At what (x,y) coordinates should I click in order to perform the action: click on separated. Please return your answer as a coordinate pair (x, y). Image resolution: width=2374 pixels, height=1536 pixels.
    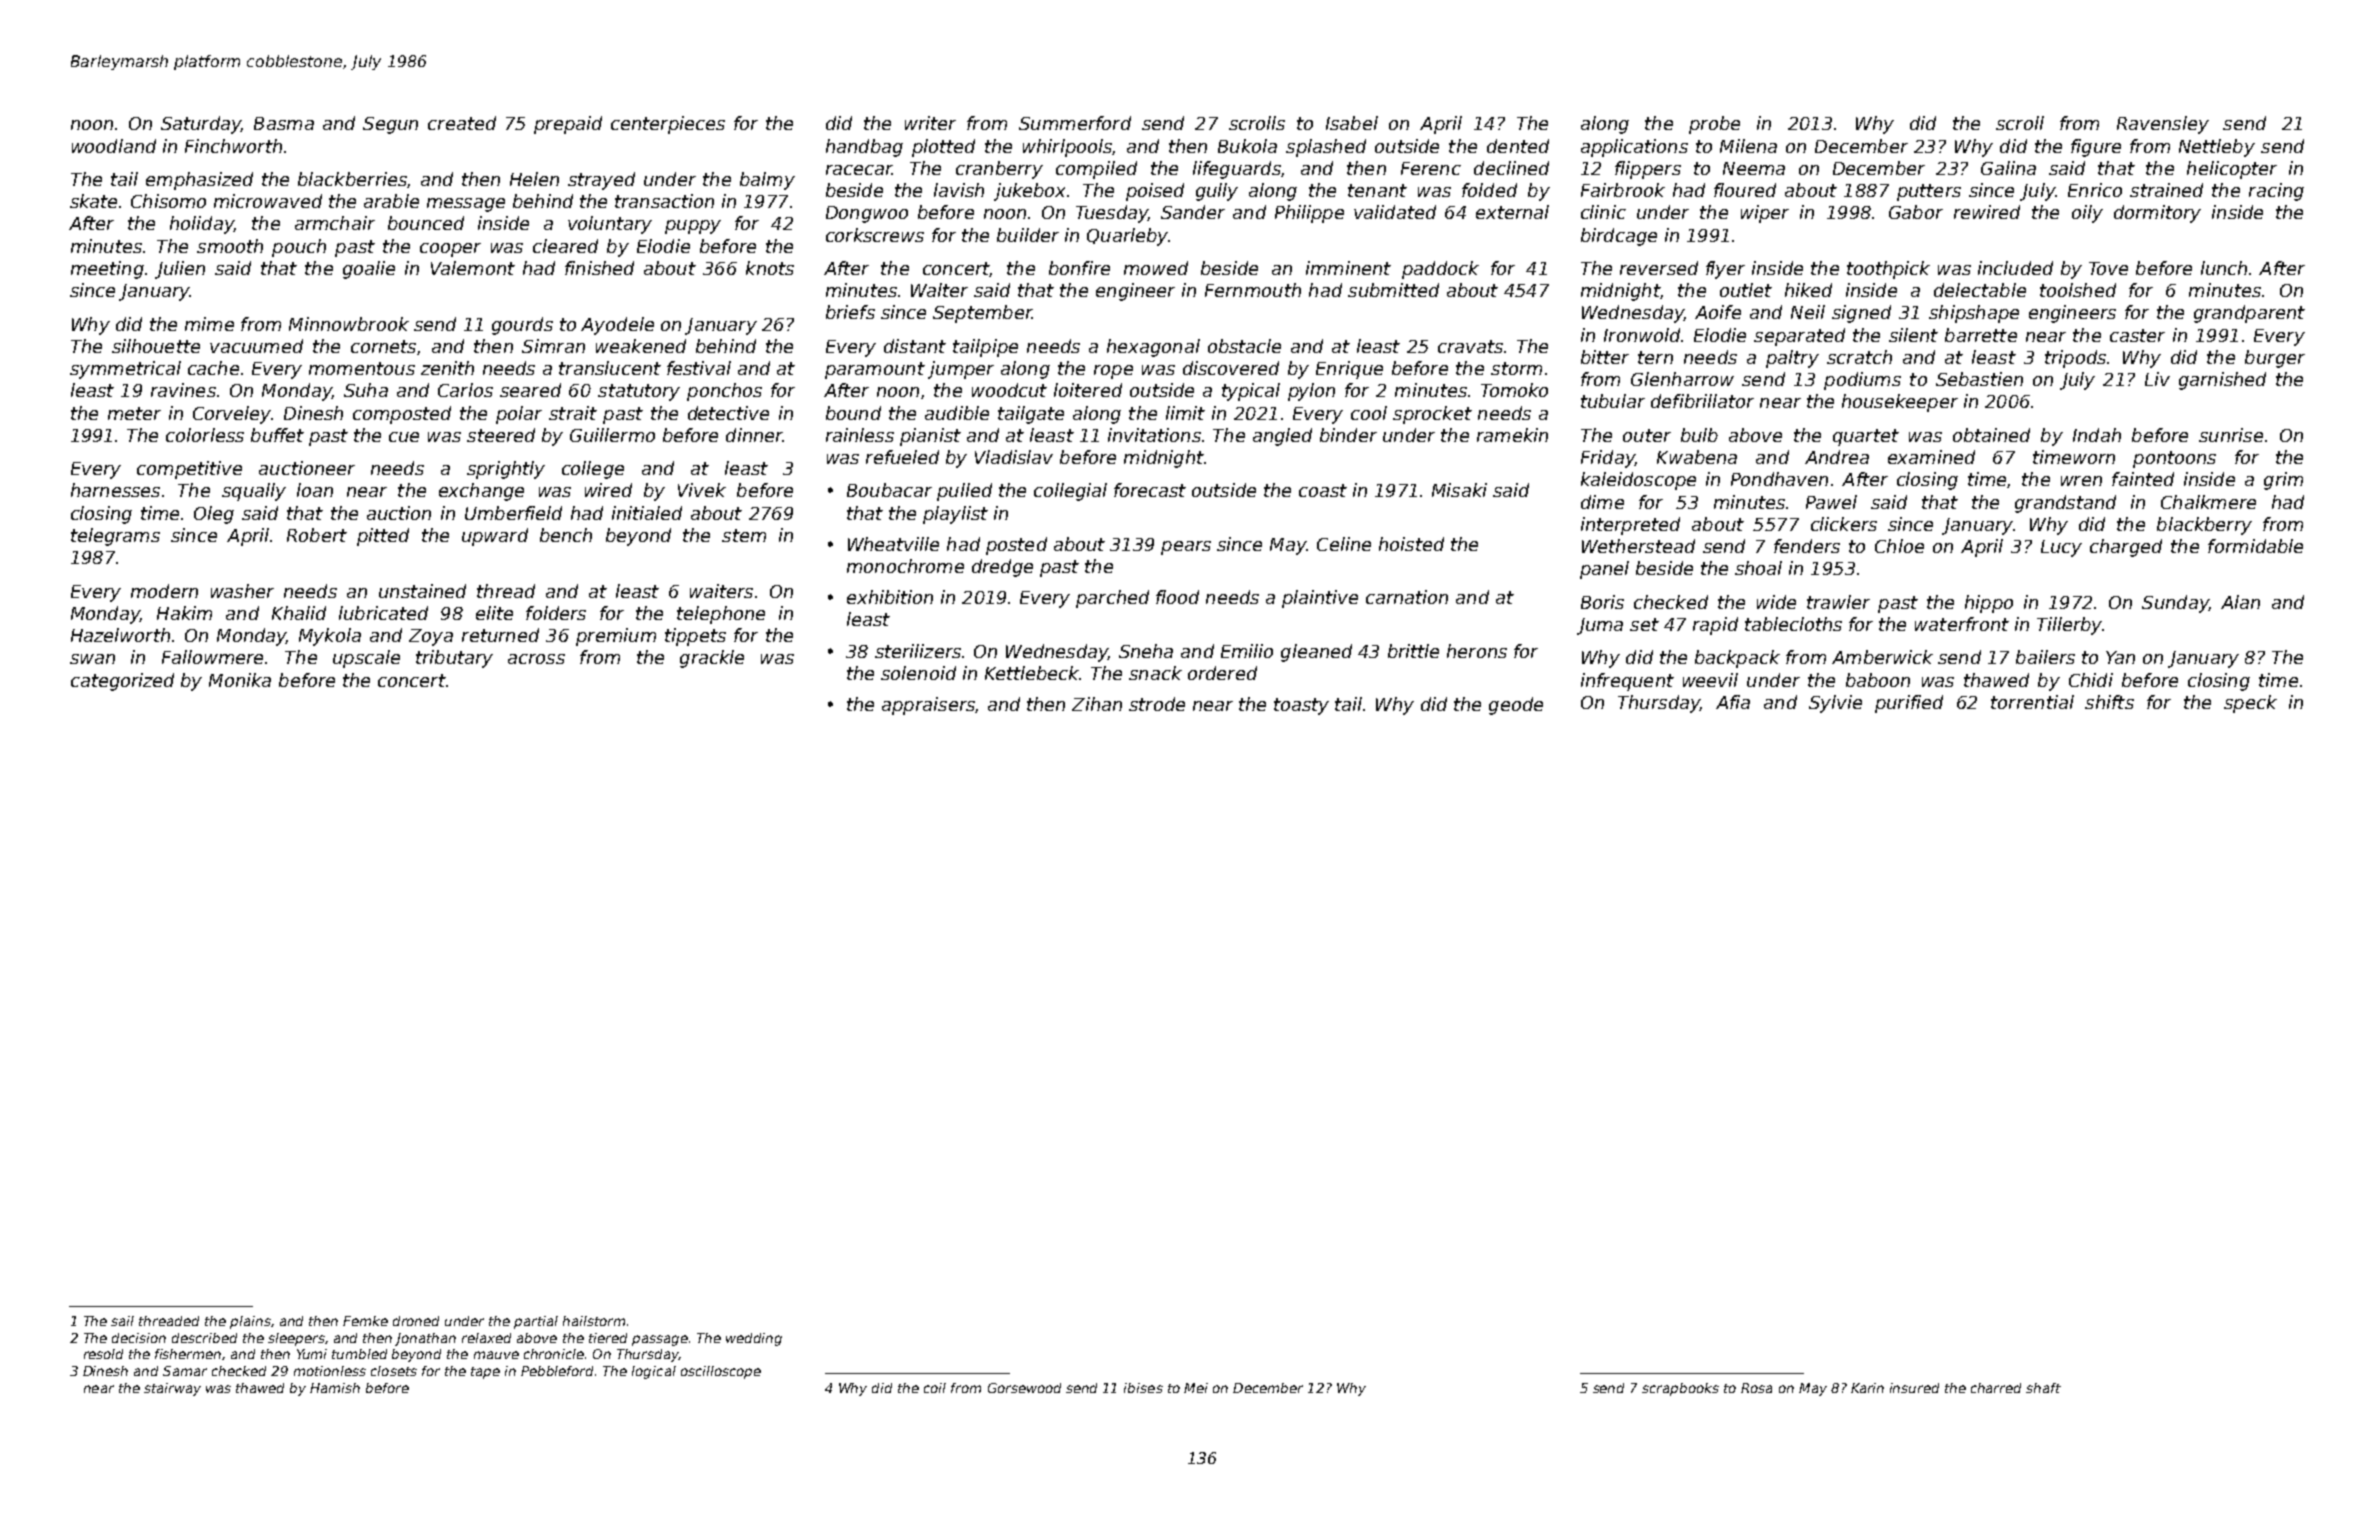
    Looking at the image, I should click on (1799, 337).
